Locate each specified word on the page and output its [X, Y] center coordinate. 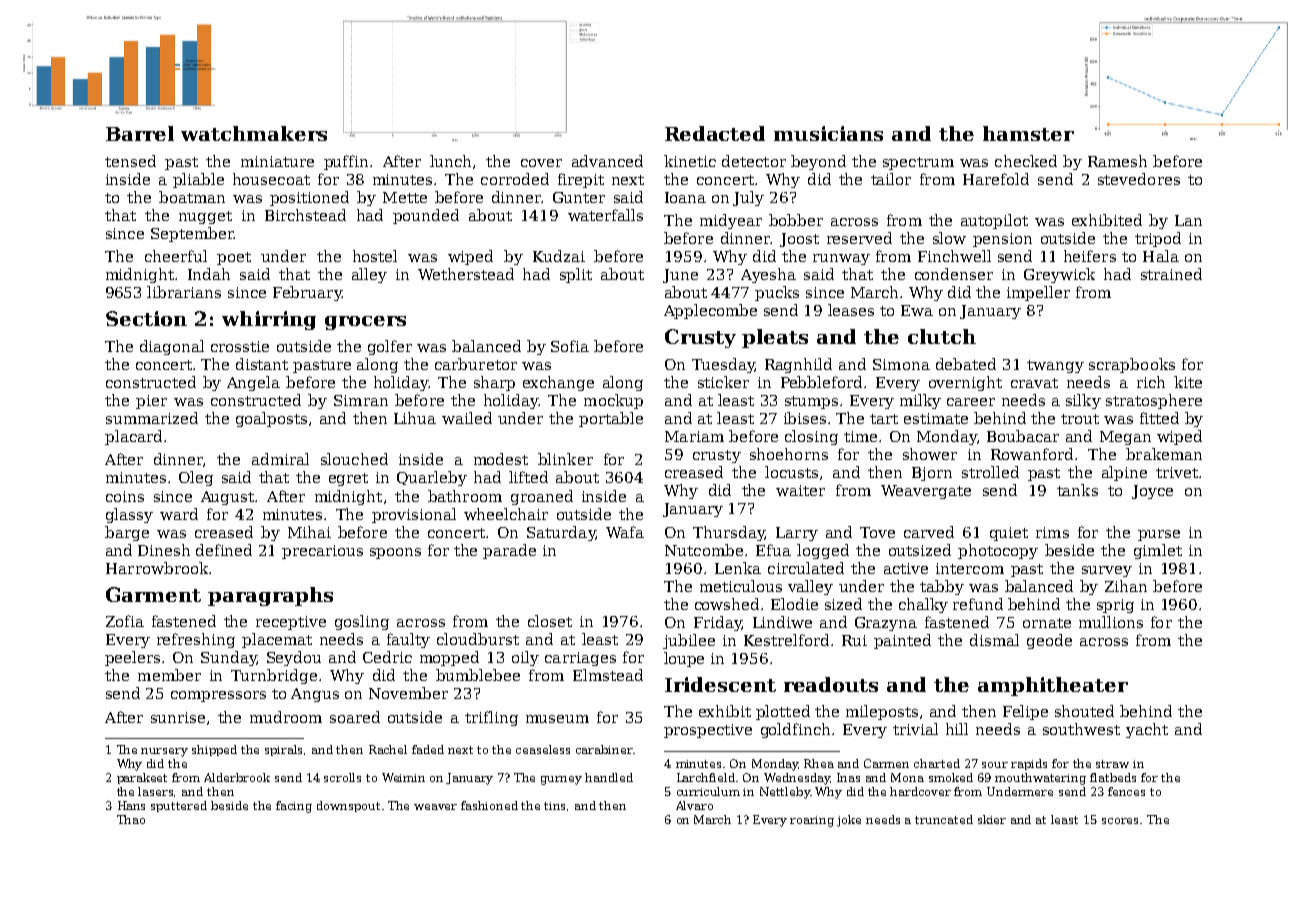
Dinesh [164, 550]
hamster [1028, 133]
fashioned [489, 805]
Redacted [715, 133]
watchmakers [254, 133]
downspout [348, 806]
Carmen [886, 763]
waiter [800, 490]
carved [929, 532]
